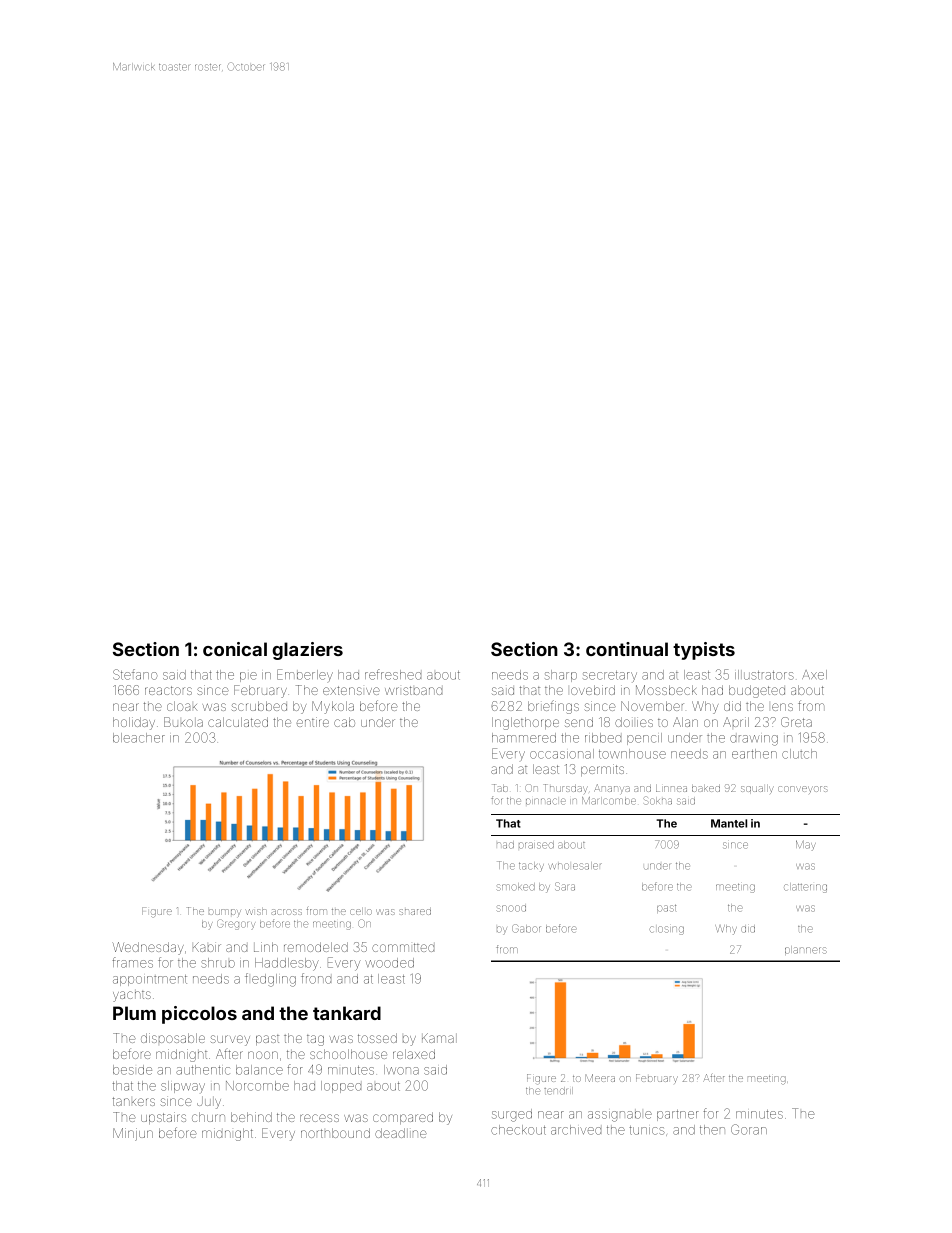 The width and height of the document is (952, 1233). What do you see at coordinates (134, 1013) in the document?
I see `Plum` at bounding box center [134, 1013].
